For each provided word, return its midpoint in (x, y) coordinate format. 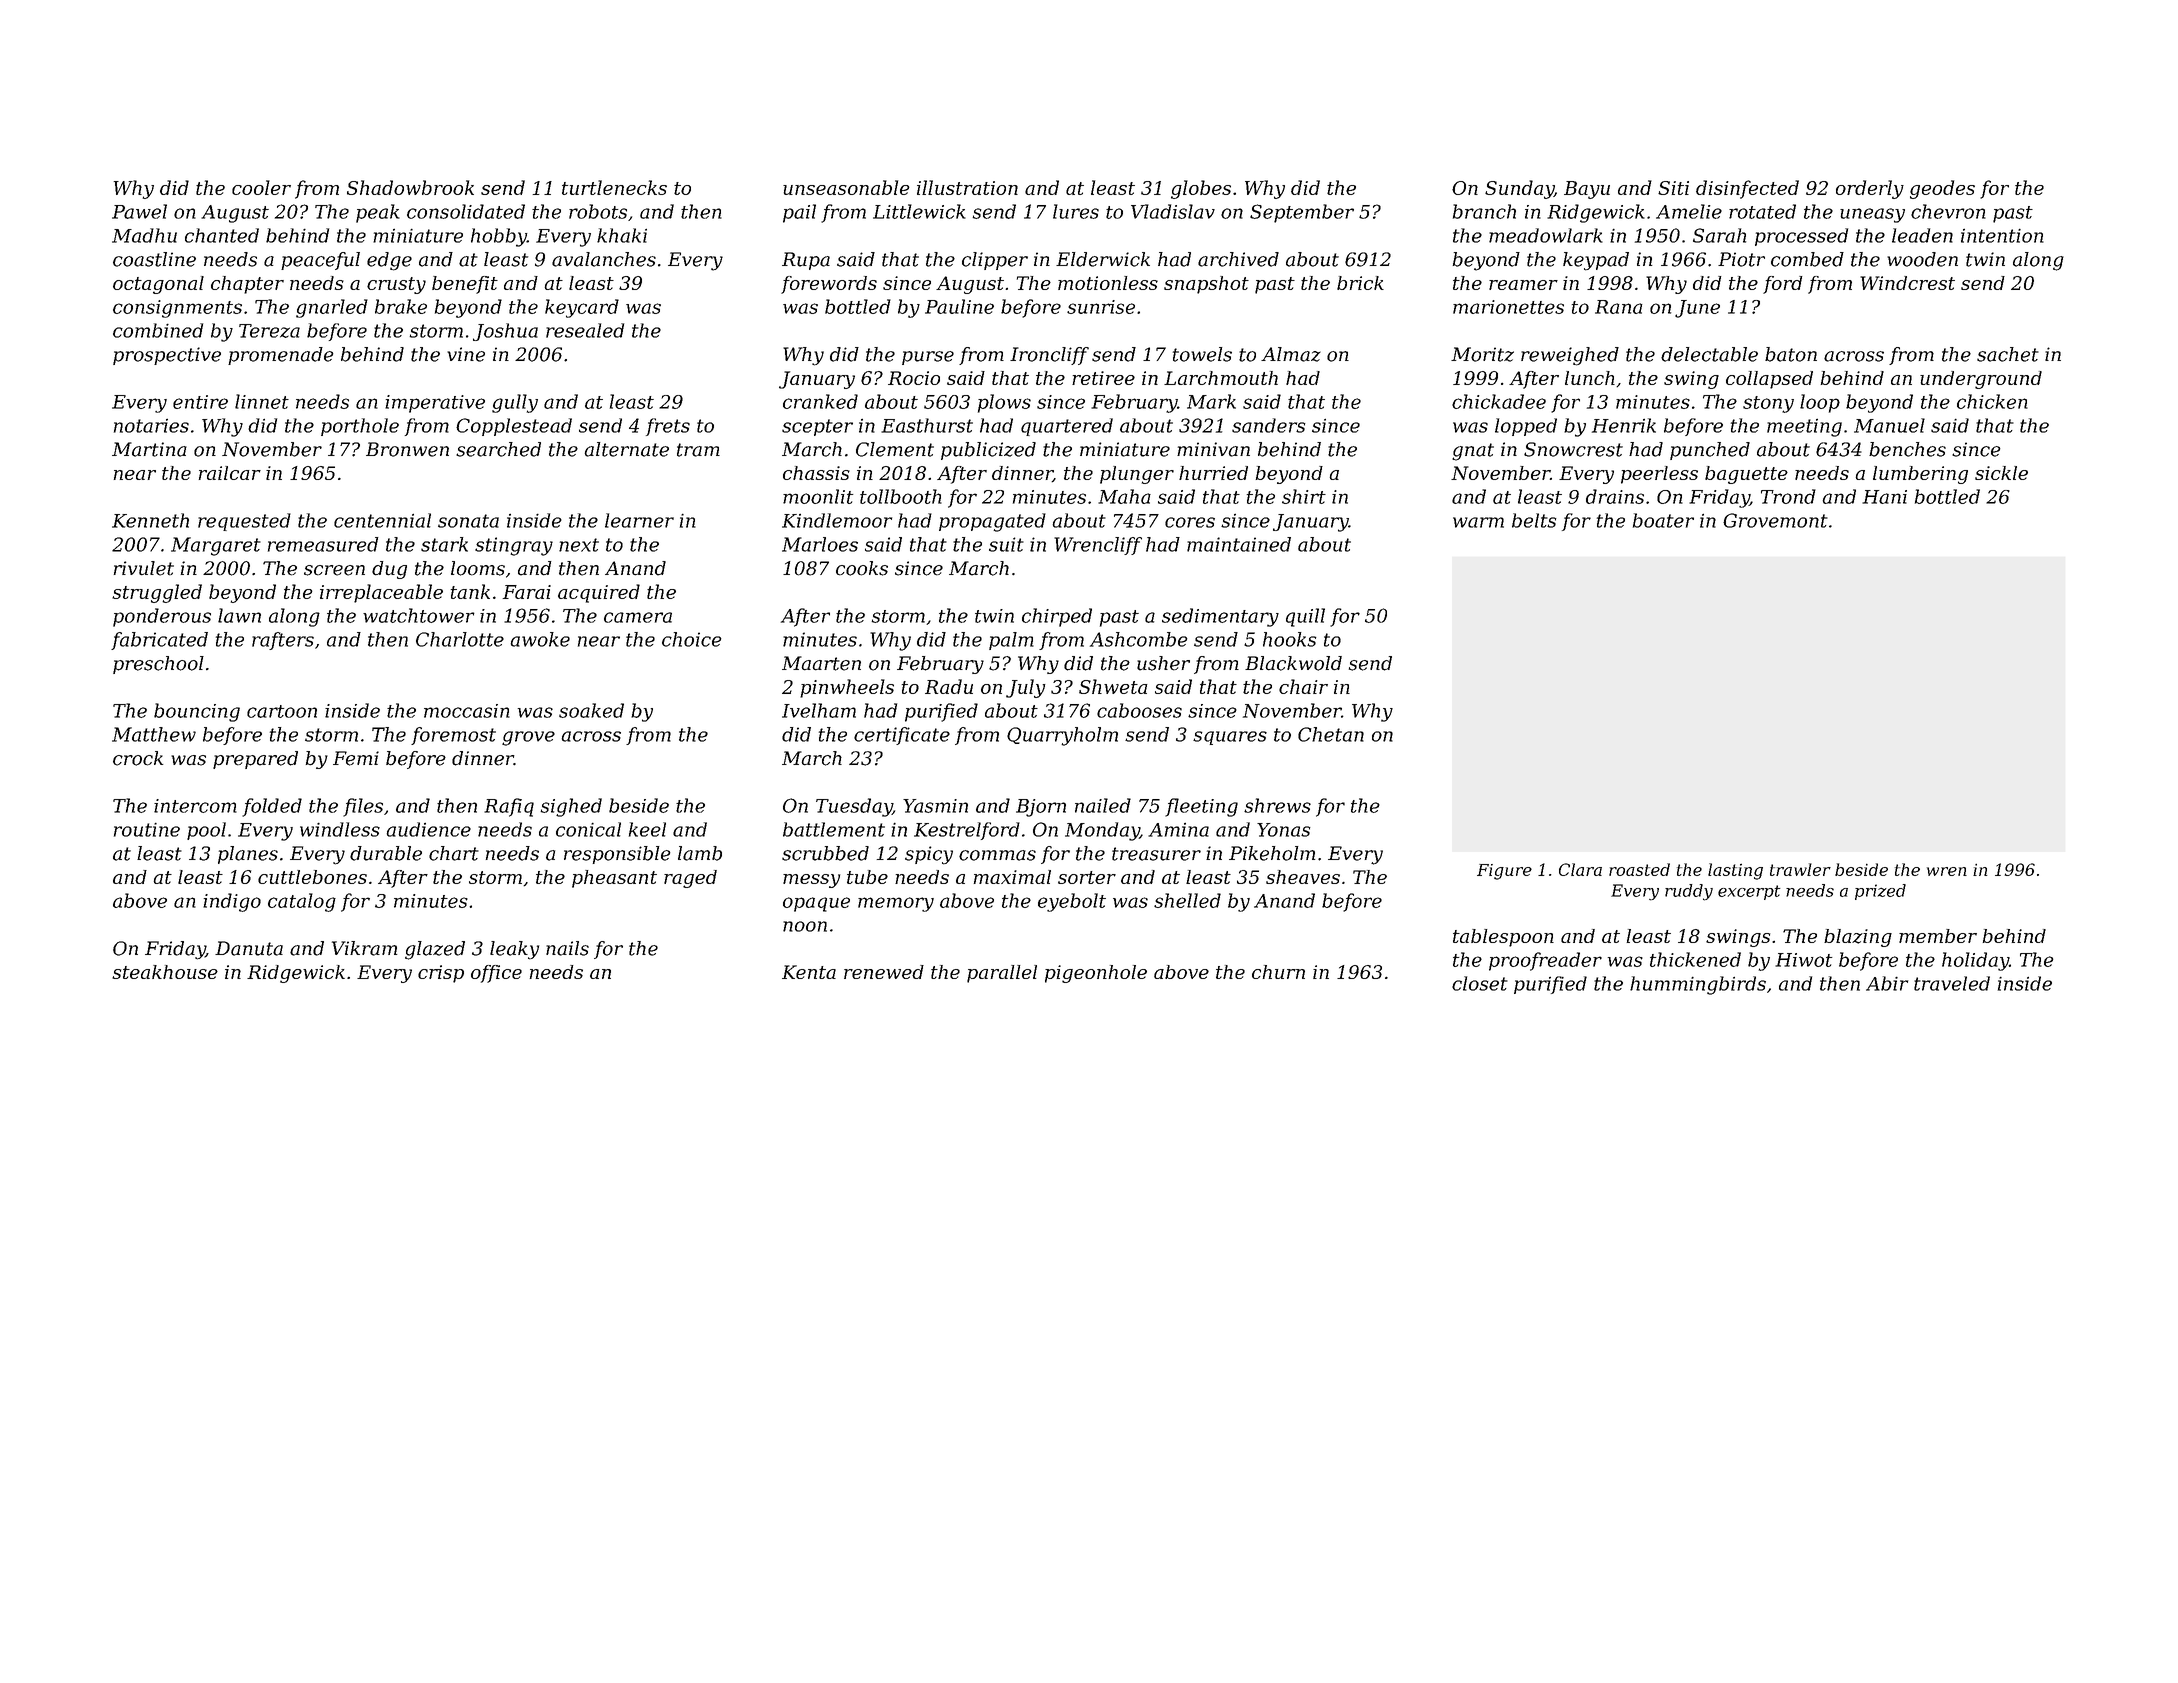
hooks (1289, 639)
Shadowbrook (410, 187)
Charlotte (460, 639)
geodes (1942, 189)
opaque (816, 904)
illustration (967, 187)
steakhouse (165, 972)
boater (1663, 520)
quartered (1067, 427)
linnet (262, 401)
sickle (2001, 473)
